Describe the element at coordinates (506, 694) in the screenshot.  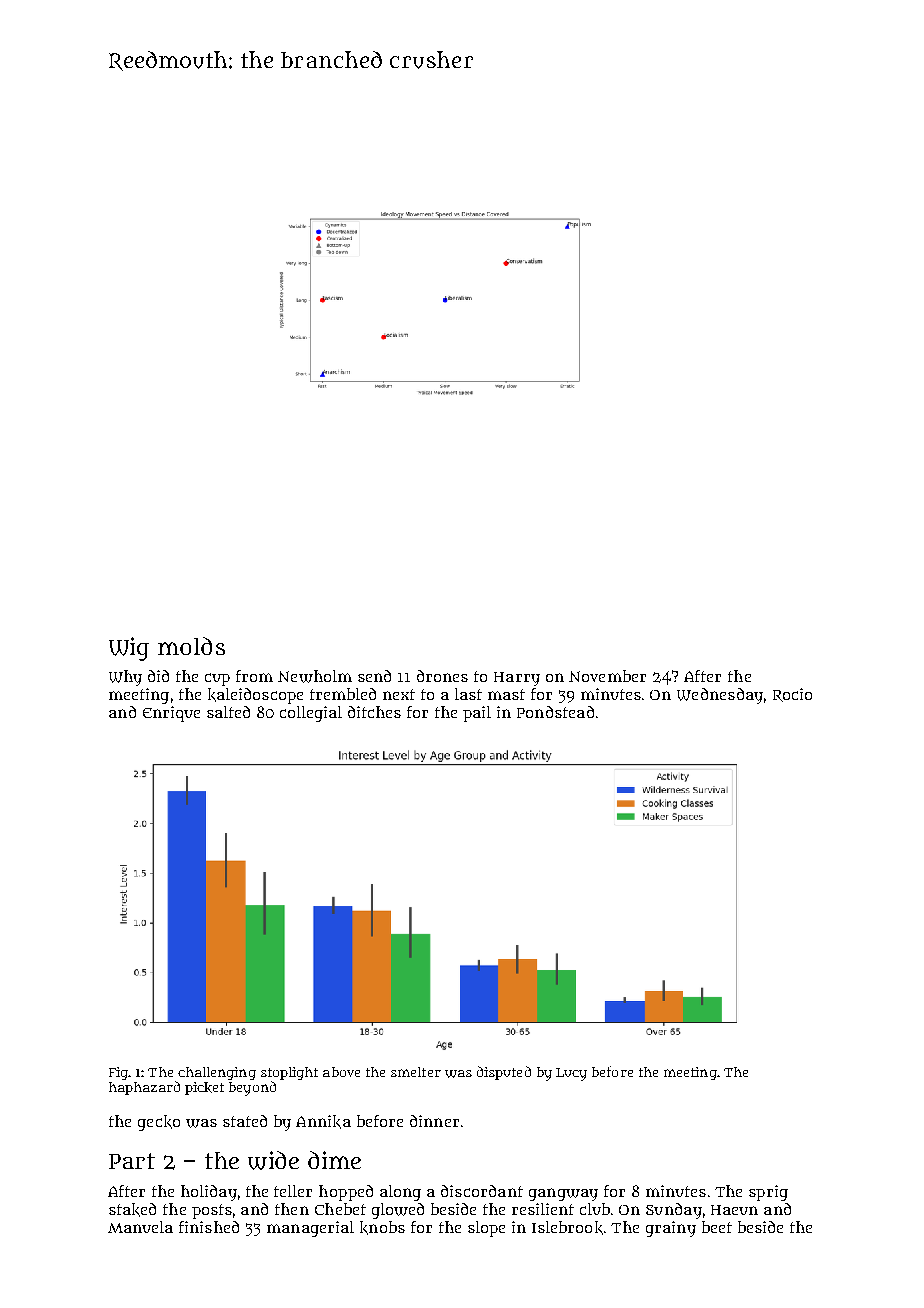
I see `mast` at that location.
